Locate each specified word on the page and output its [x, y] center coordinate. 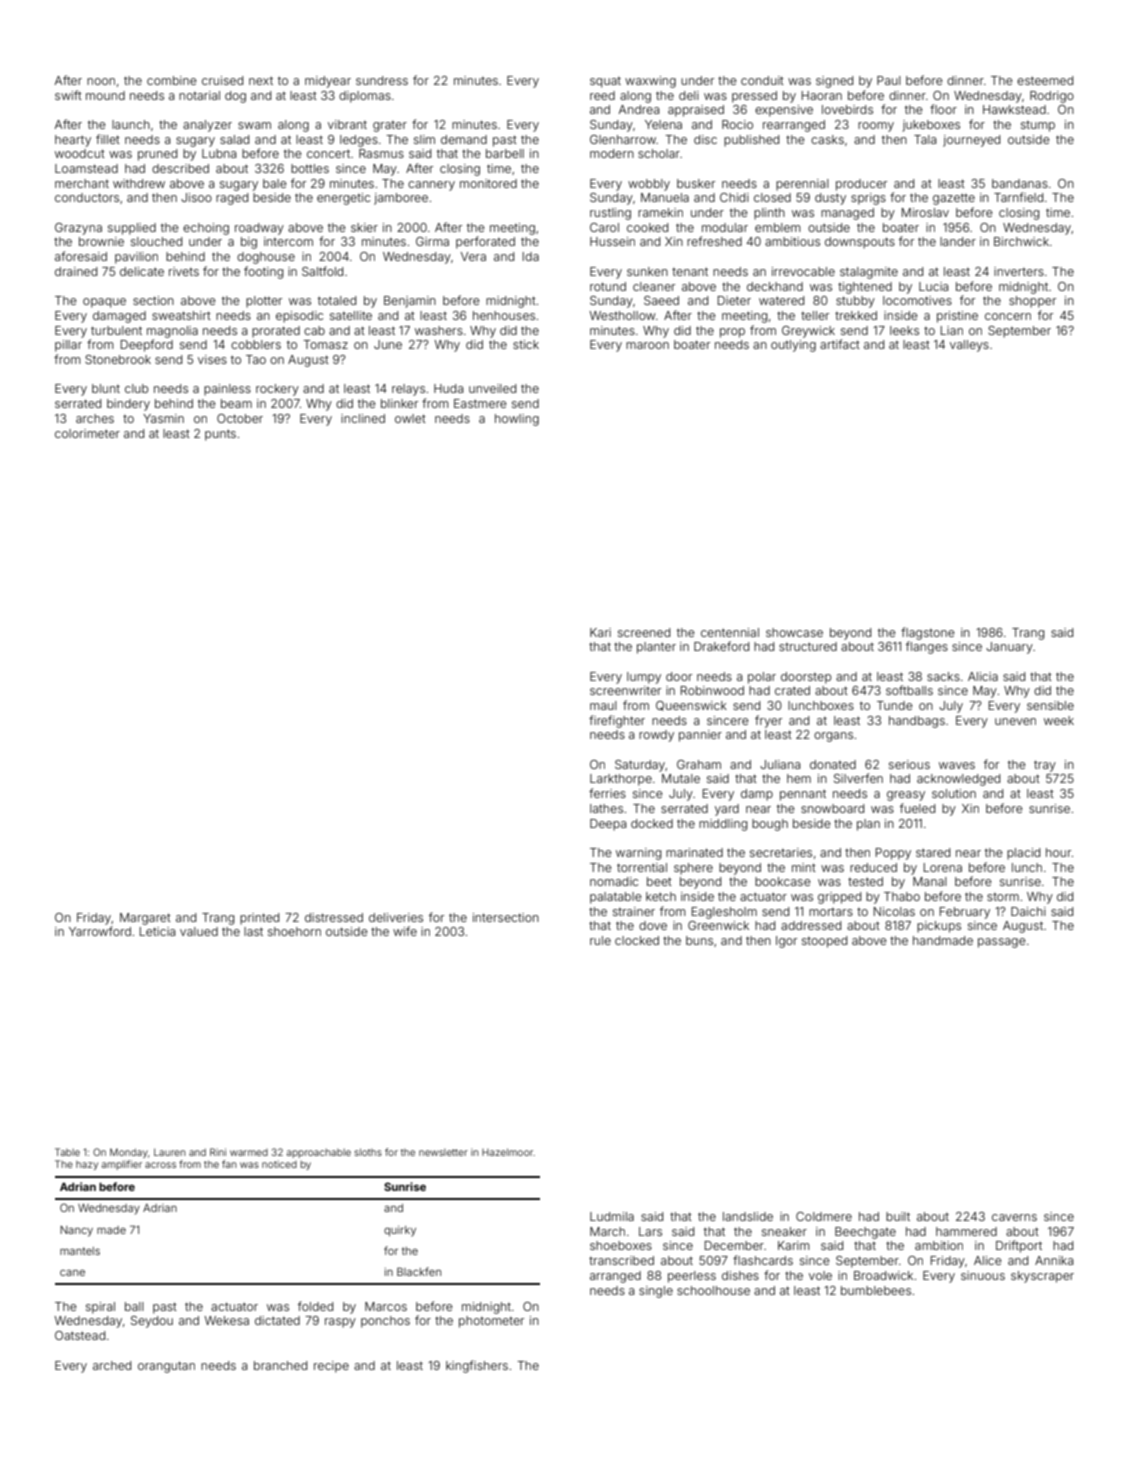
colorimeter [87, 433]
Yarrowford [100, 931]
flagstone [928, 633]
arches [95, 418]
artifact [840, 344]
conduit [762, 80]
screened [644, 632]
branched [280, 1365]
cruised [222, 80]
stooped [824, 942]
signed [834, 82]
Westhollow [622, 315]
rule [600, 940]
